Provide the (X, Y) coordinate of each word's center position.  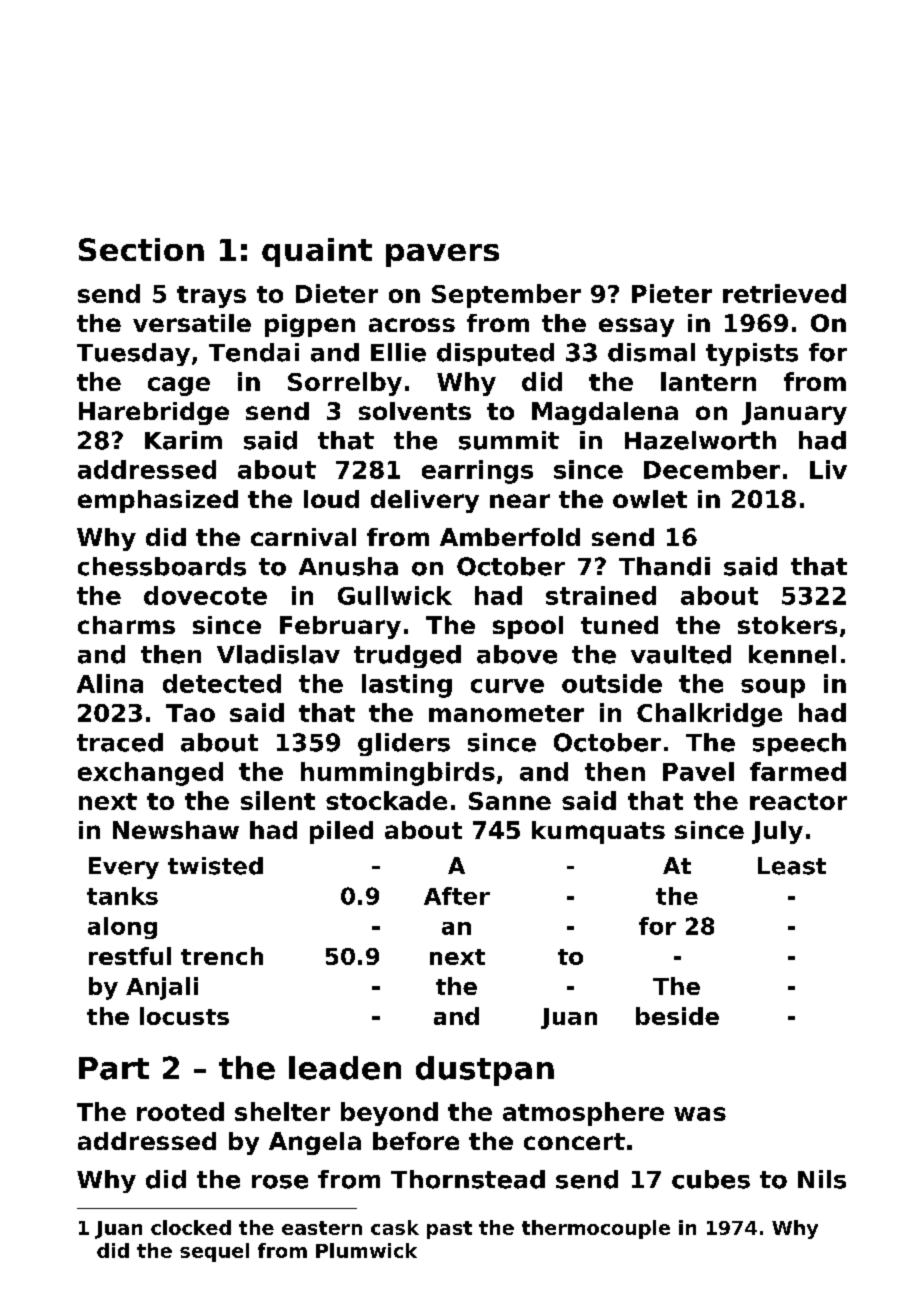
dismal (651, 352)
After (457, 896)
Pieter (672, 293)
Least (792, 866)
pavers (442, 255)
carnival (303, 537)
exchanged (150, 774)
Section (141, 249)
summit (509, 440)
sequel (214, 1252)
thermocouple (596, 1229)
